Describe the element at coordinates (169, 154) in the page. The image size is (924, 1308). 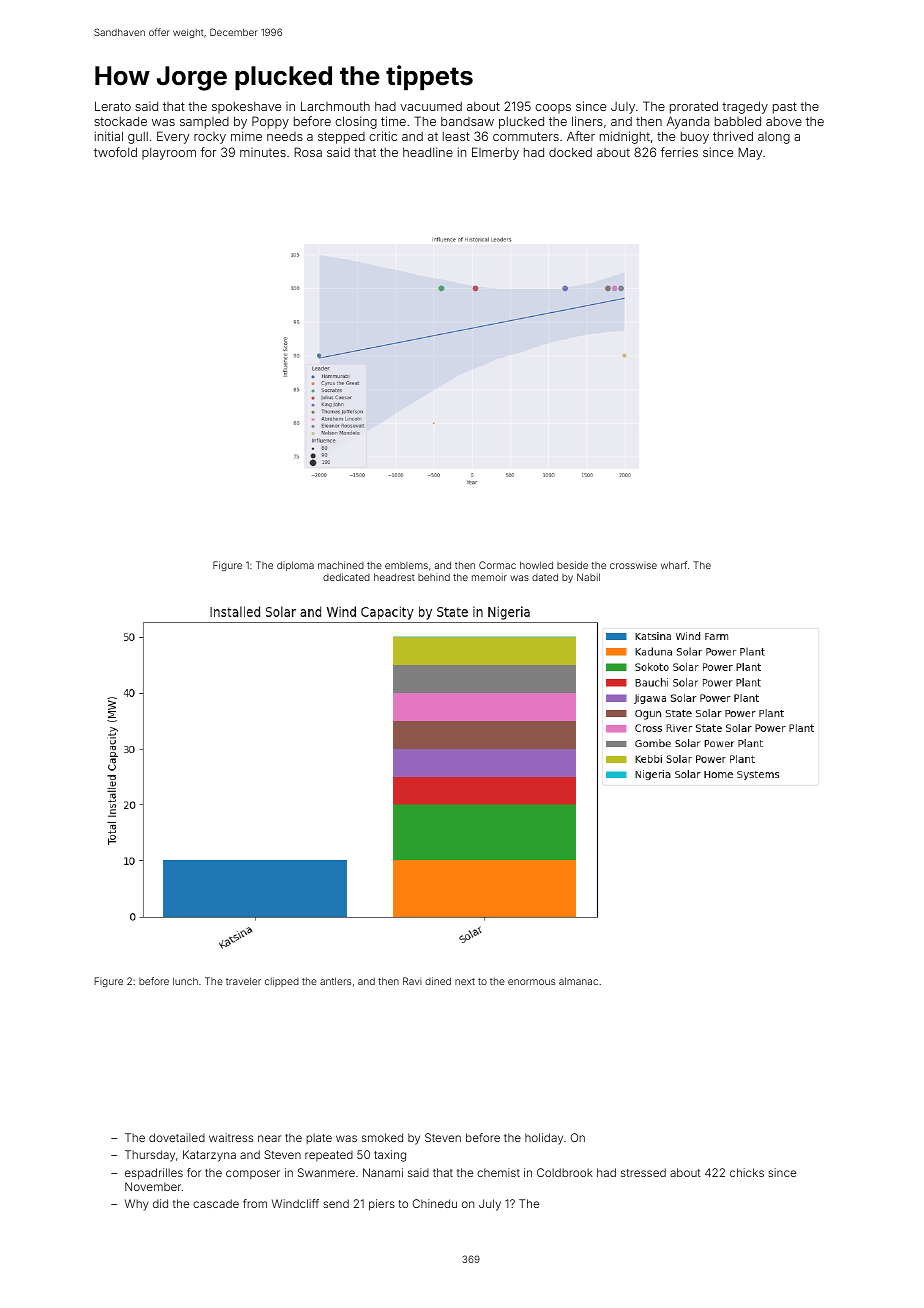
I see `playroom` at that location.
